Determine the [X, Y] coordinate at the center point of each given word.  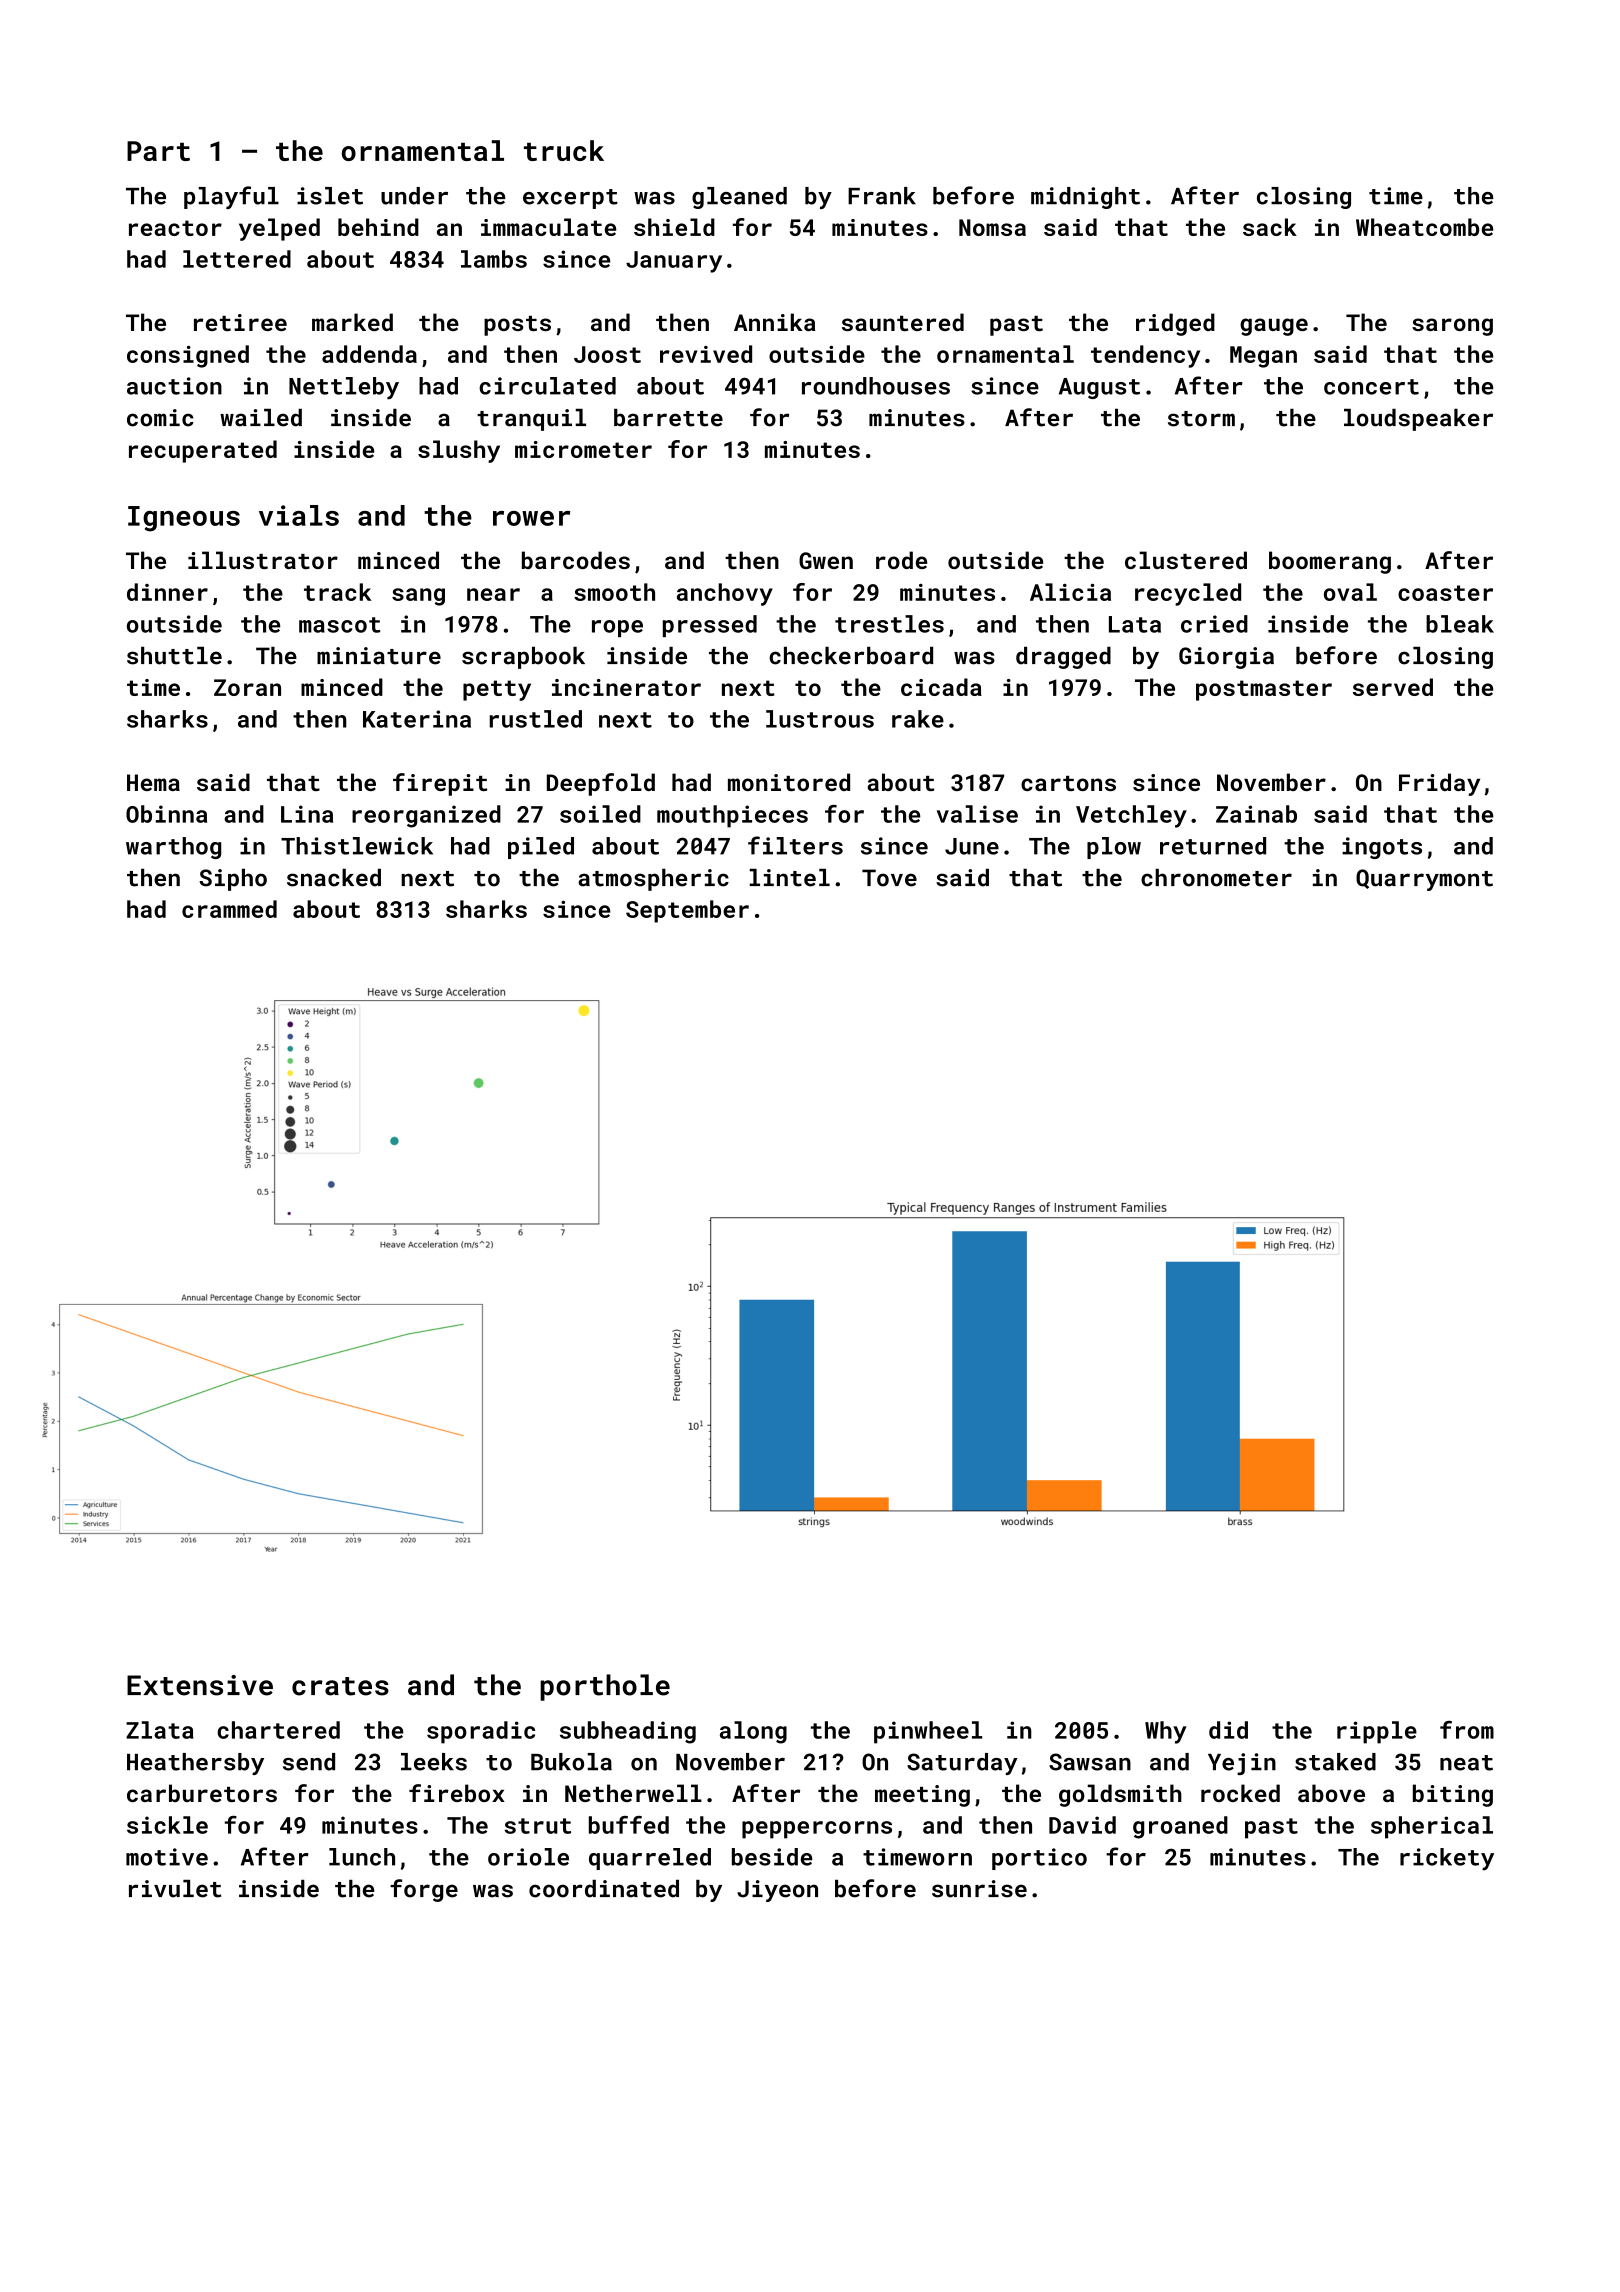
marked [352, 322]
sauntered [903, 322]
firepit [440, 784]
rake [918, 719]
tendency [1145, 356]
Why [1166, 1732]
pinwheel [928, 1732]
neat [1466, 1763]
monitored [789, 782]
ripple [1377, 1732]
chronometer [1216, 878]
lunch [362, 1857]
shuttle [174, 656]
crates [340, 1686]
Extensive [200, 1685]
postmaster [1264, 690]
